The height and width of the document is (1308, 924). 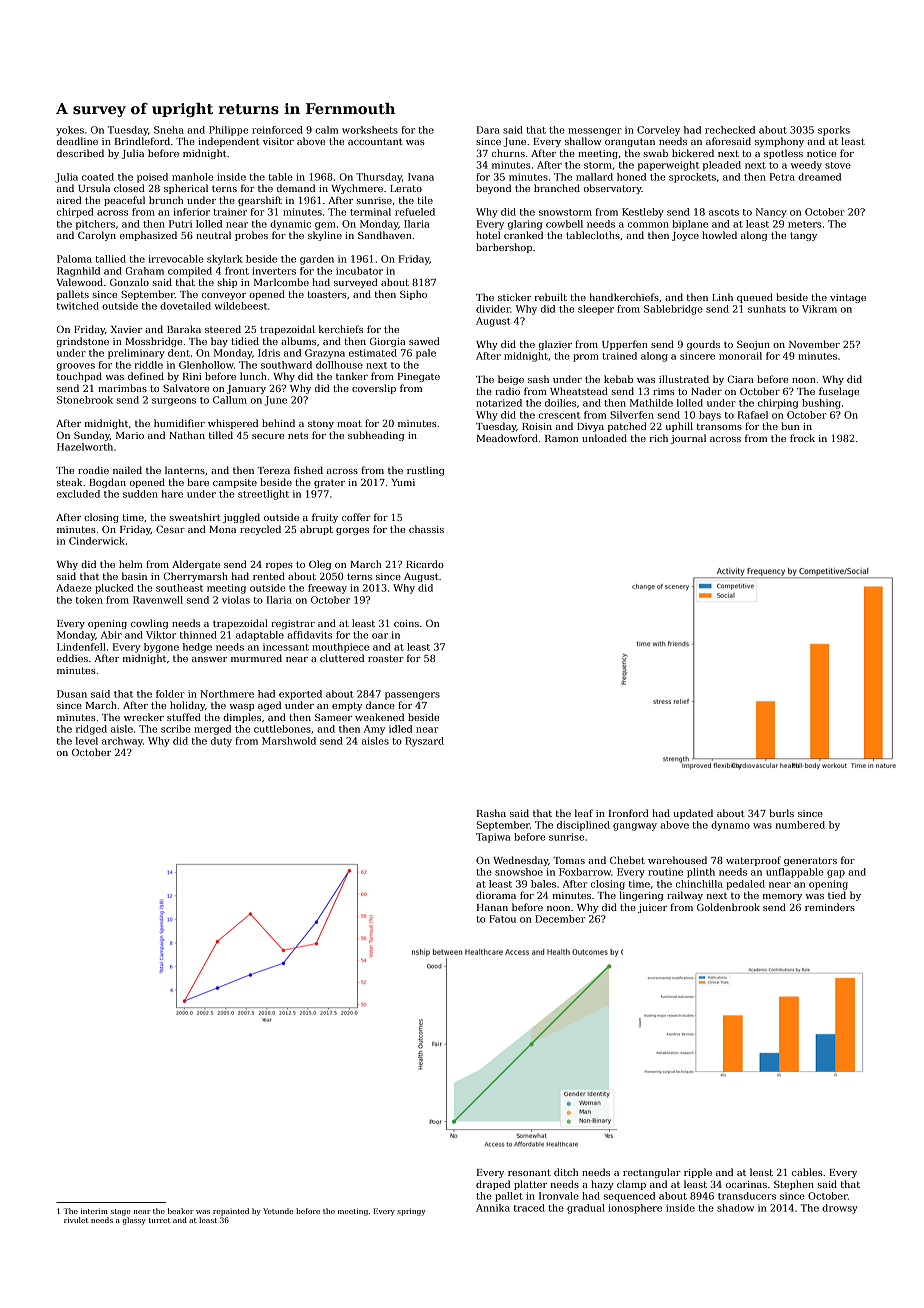 I want to click on folder, so click(x=170, y=694).
